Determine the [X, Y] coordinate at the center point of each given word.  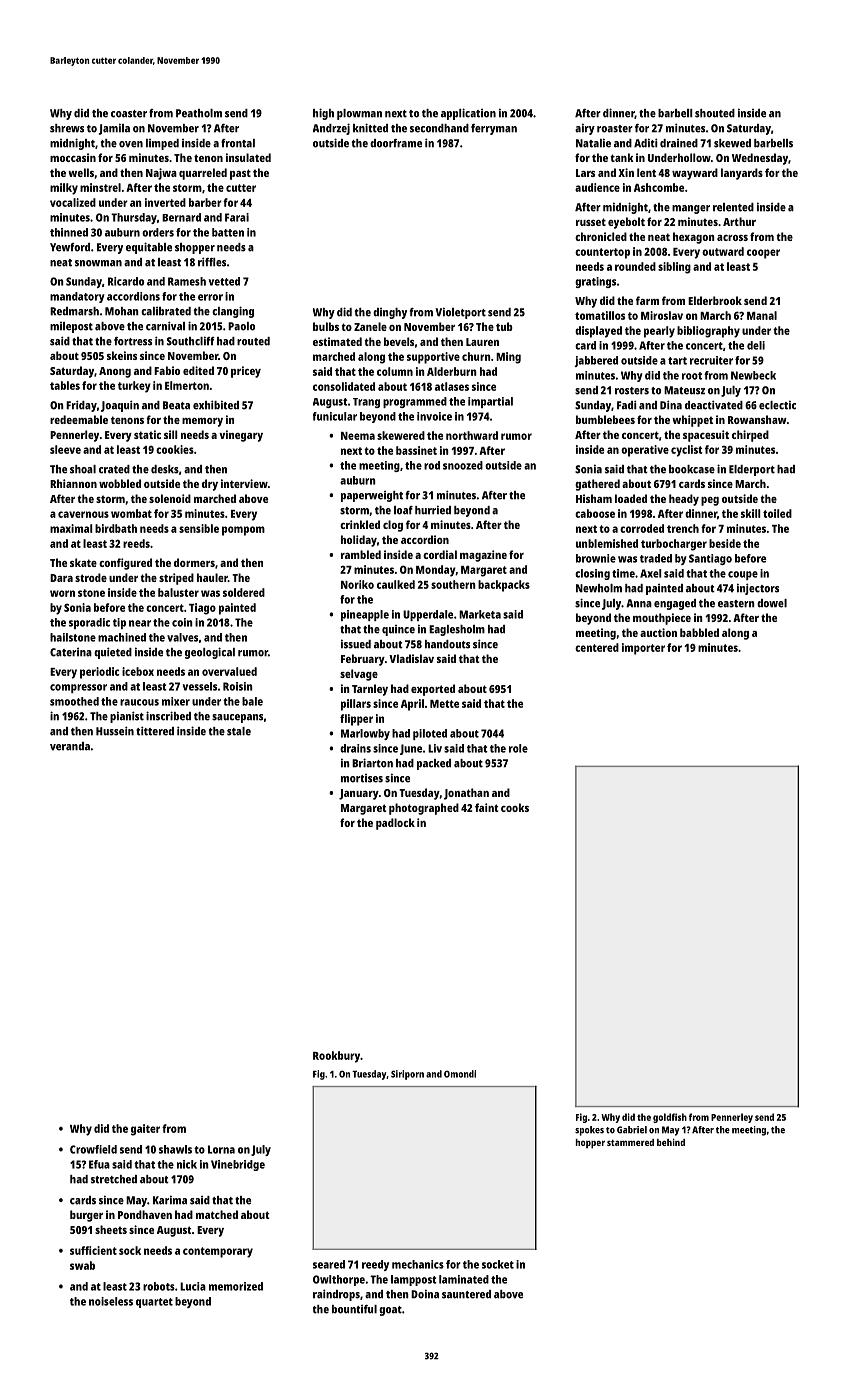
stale [239, 731]
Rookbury [337, 1057]
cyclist [686, 451]
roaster [615, 129]
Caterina [71, 652]
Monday [435, 571]
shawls [175, 1149]
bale [252, 701]
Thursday [134, 218]
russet [591, 222]
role [518, 748]
